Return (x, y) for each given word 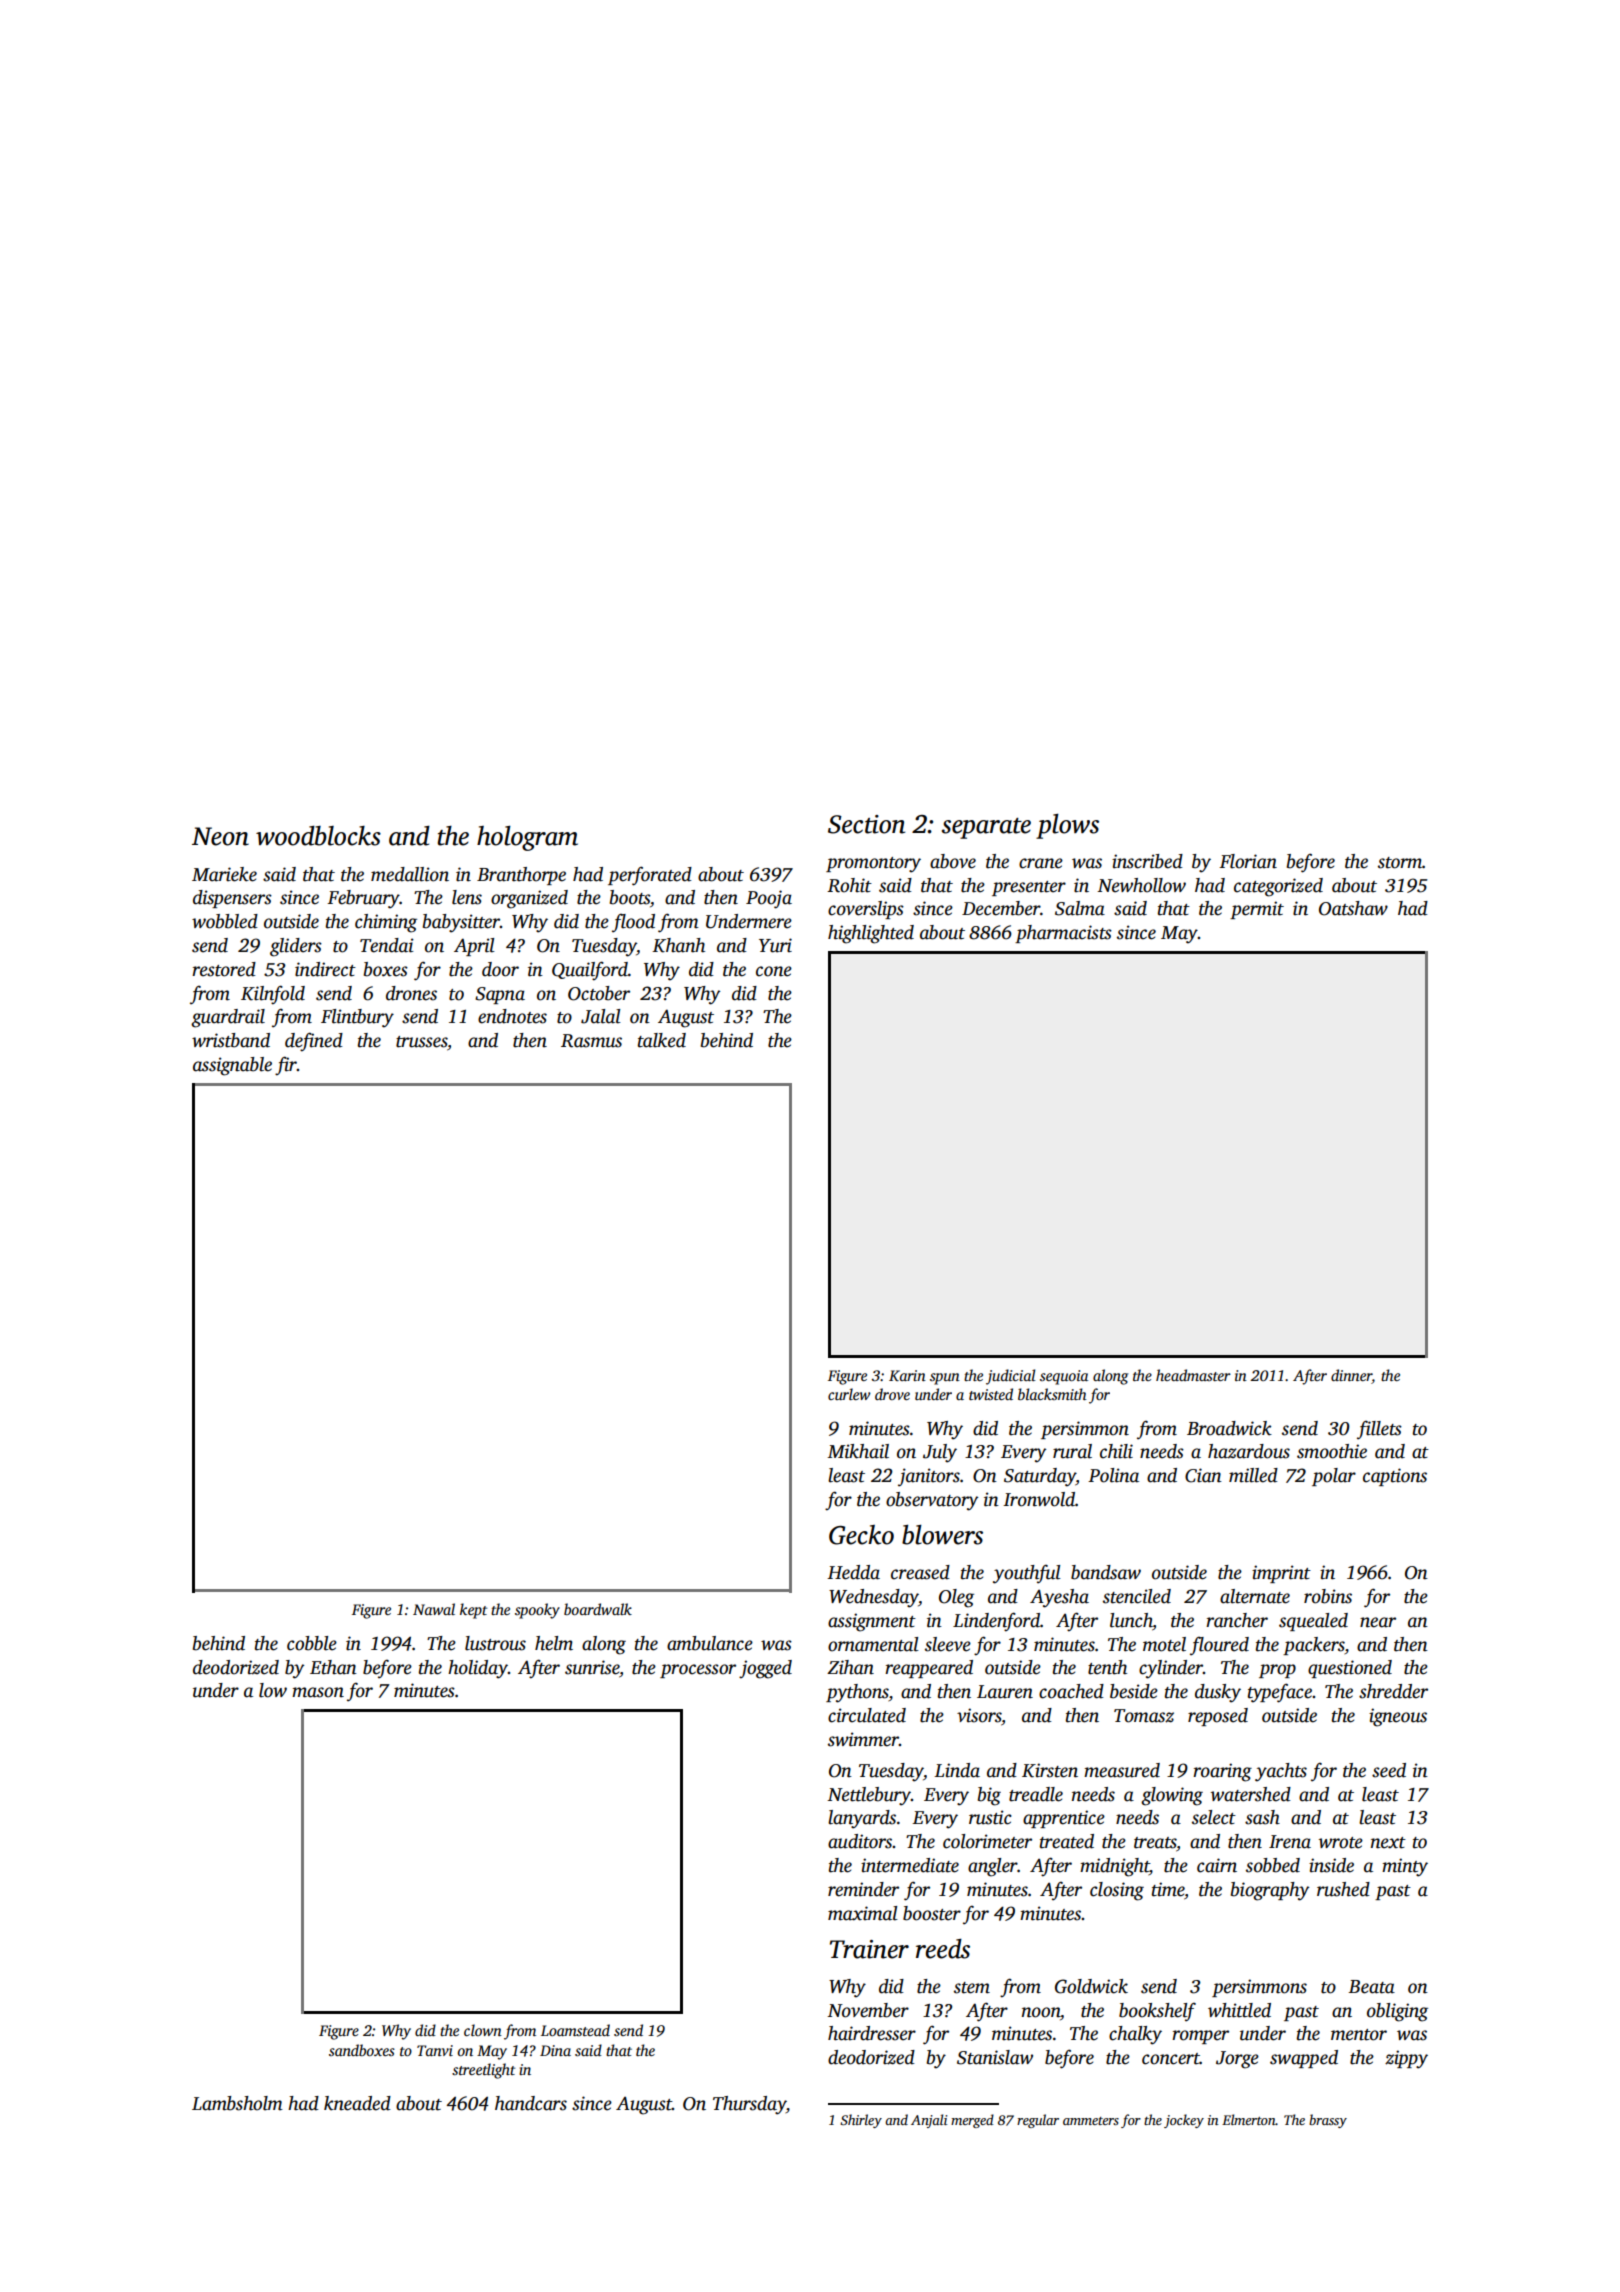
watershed (1251, 1794)
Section (866, 824)
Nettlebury (869, 1796)
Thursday (749, 2105)
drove (892, 1394)
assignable (232, 1066)
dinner (1351, 1375)
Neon (220, 836)
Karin (907, 1375)
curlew (849, 1394)
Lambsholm (237, 2103)
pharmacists (1063, 934)
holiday (478, 1669)
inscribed (1147, 861)
